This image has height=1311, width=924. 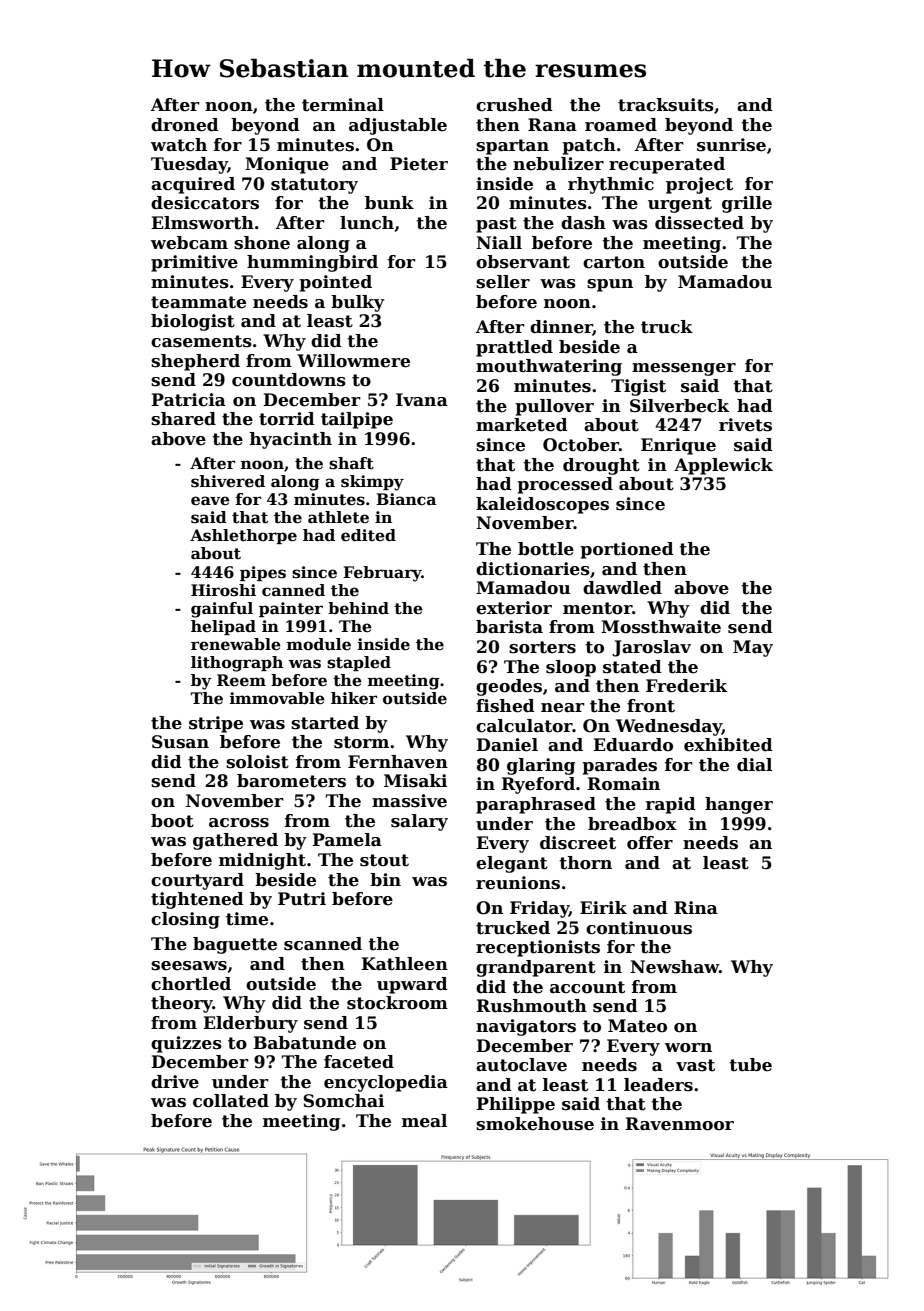 What do you see at coordinates (343, 1101) in the image?
I see `Somchai` at bounding box center [343, 1101].
